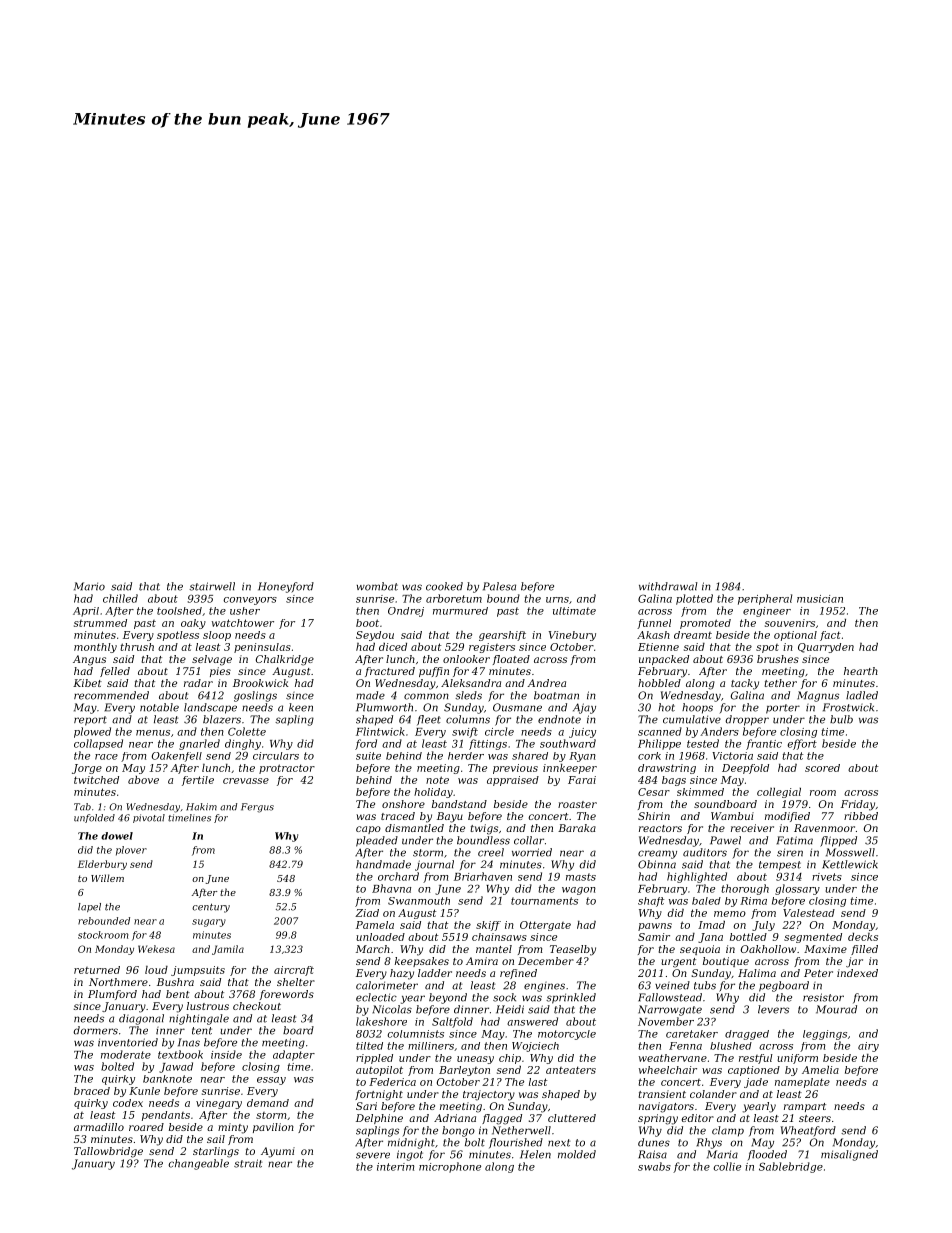  I want to click on previous, so click(515, 769).
